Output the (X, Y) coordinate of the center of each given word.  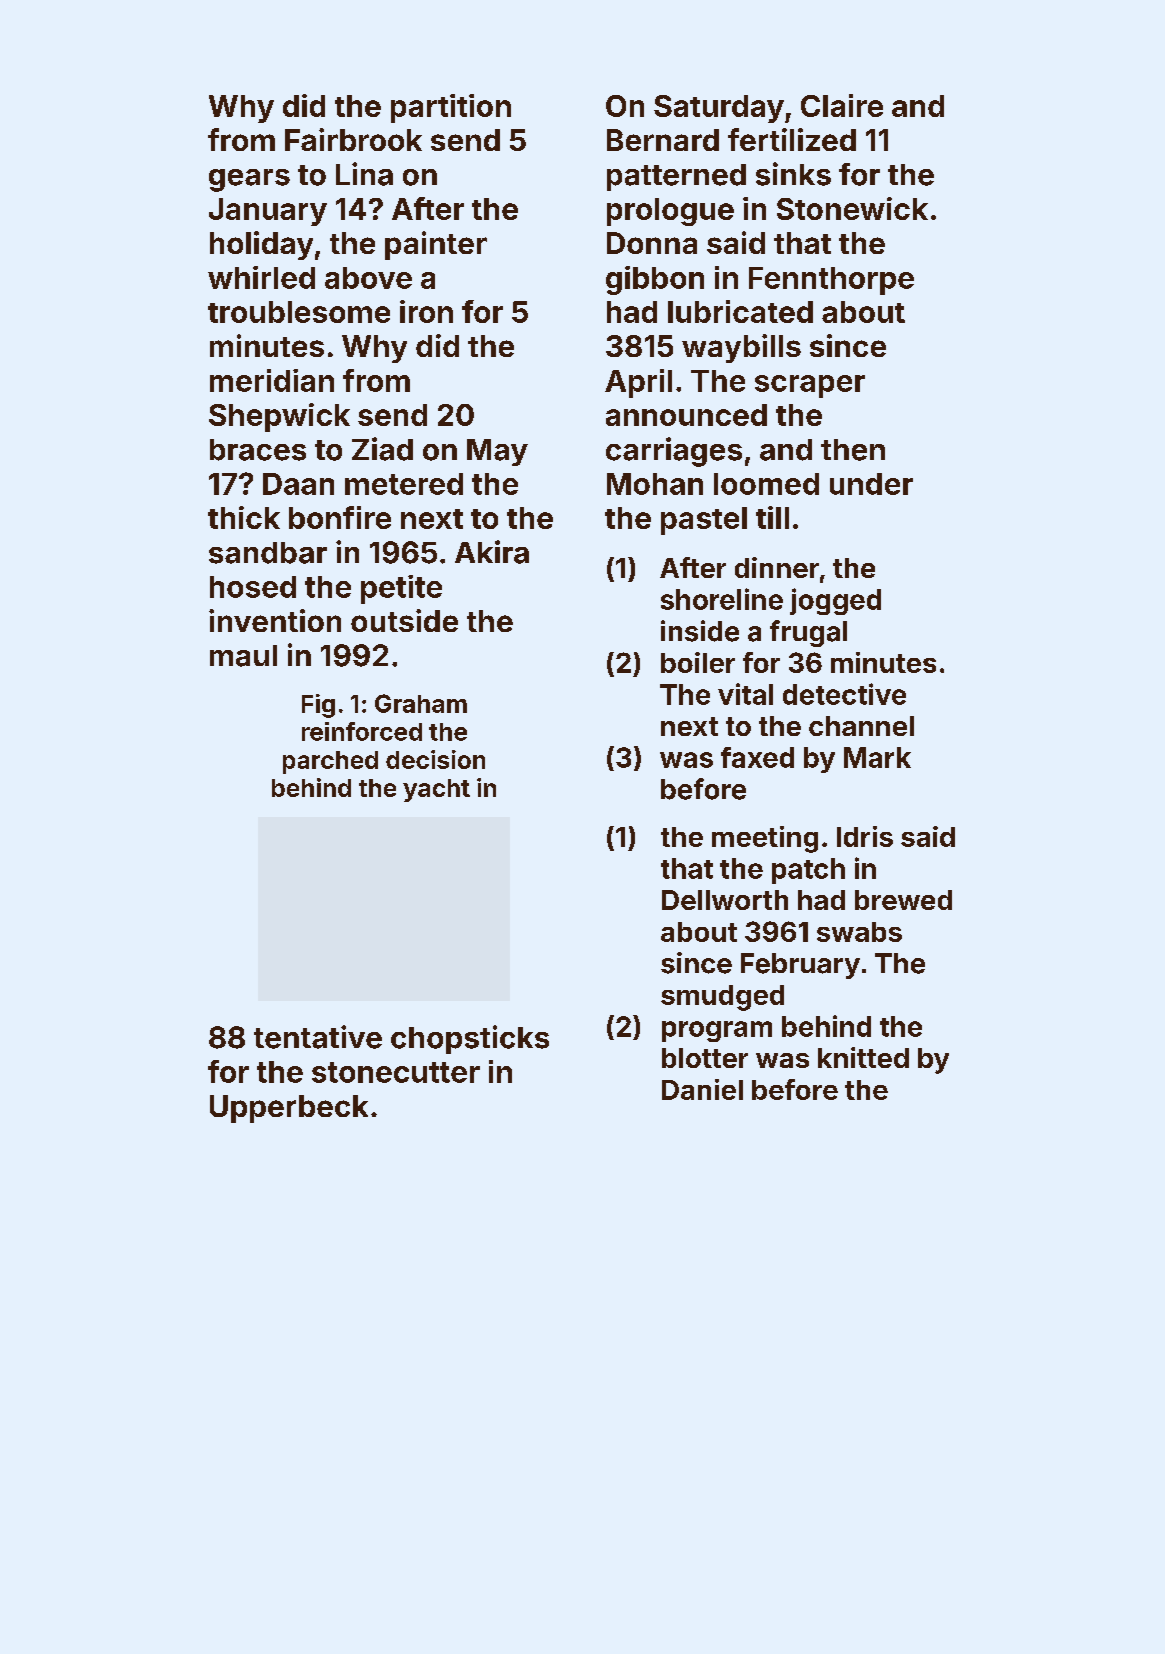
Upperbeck (289, 1109)
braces (258, 450)
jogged (835, 601)
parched (330, 762)
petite (401, 589)
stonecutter (396, 1072)
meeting (765, 839)
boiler (698, 662)
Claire (842, 105)
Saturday (719, 109)
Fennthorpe (831, 281)
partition (451, 108)
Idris (865, 836)
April (638, 383)
